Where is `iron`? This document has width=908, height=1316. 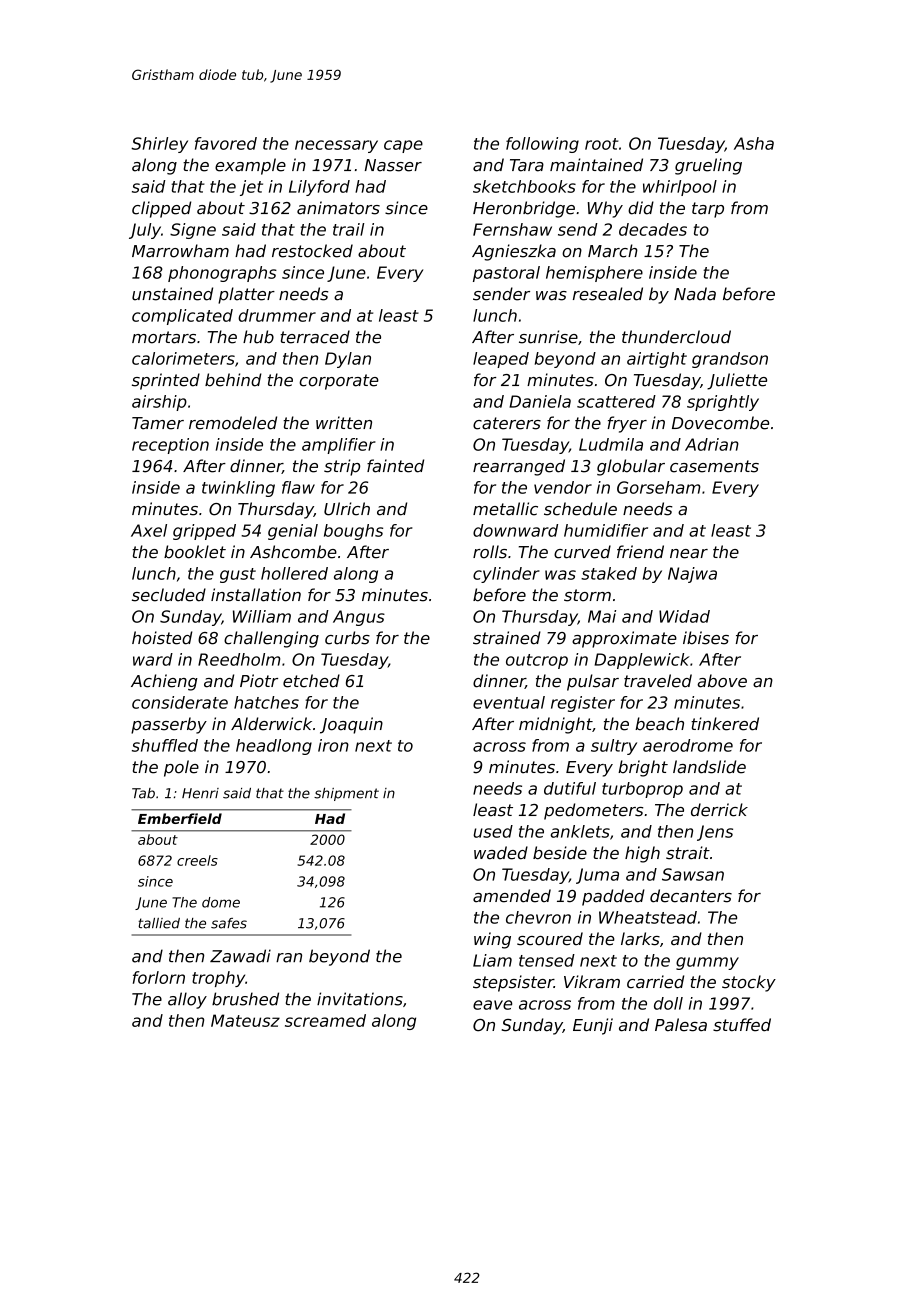
iron is located at coordinates (333, 745).
